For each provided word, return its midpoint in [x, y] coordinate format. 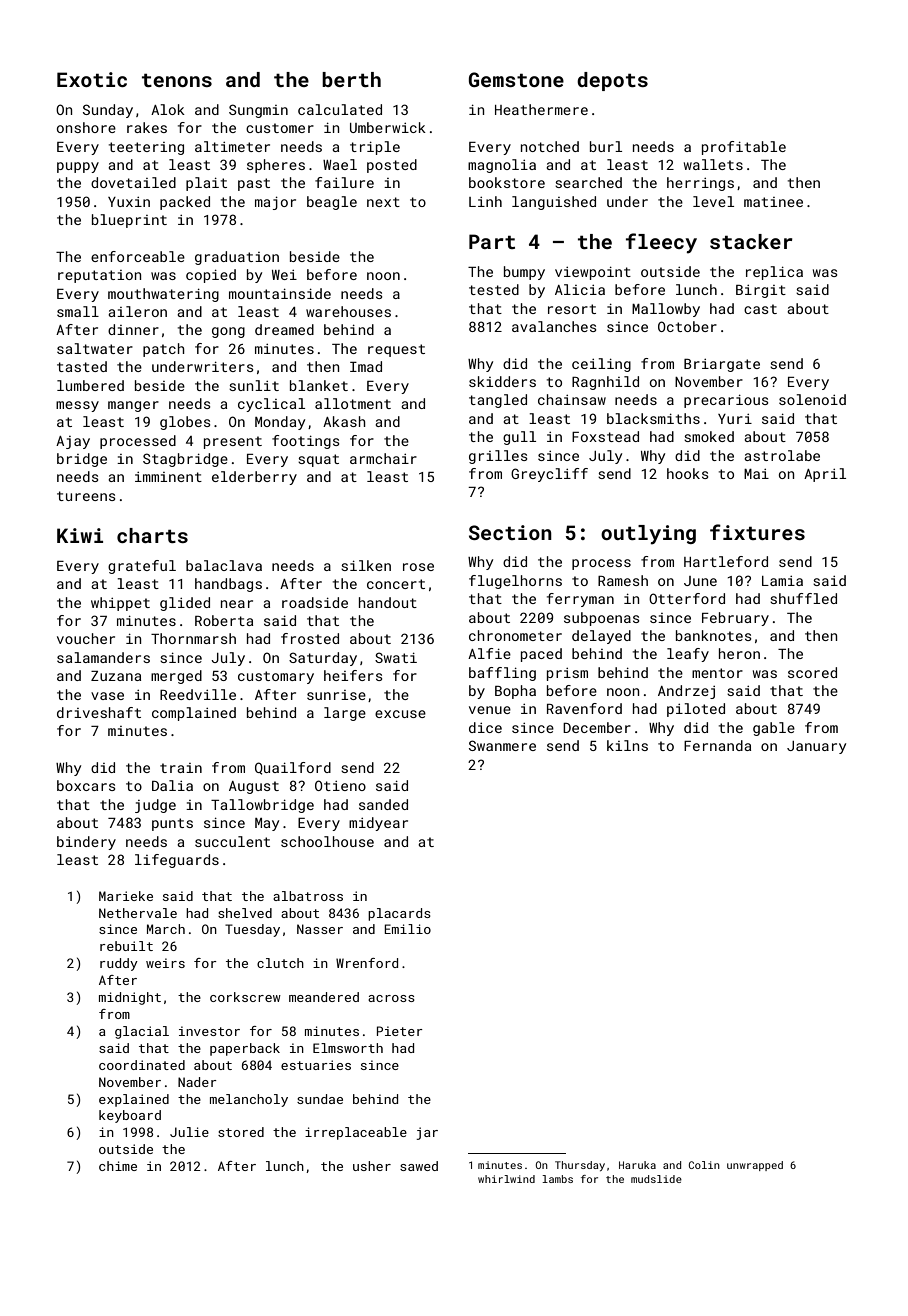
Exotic [92, 79]
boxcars [86, 785]
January [816, 747]
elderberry [254, 478]
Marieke [126, 896]
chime [118, 1166]
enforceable [138, 256]
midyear [378, 824]
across [391, 998]
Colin [704, 1165]
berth [351, 79]
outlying [648, 535]
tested [494, 289]
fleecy [661, 243]
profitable [744, 148]
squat [318, 460]
